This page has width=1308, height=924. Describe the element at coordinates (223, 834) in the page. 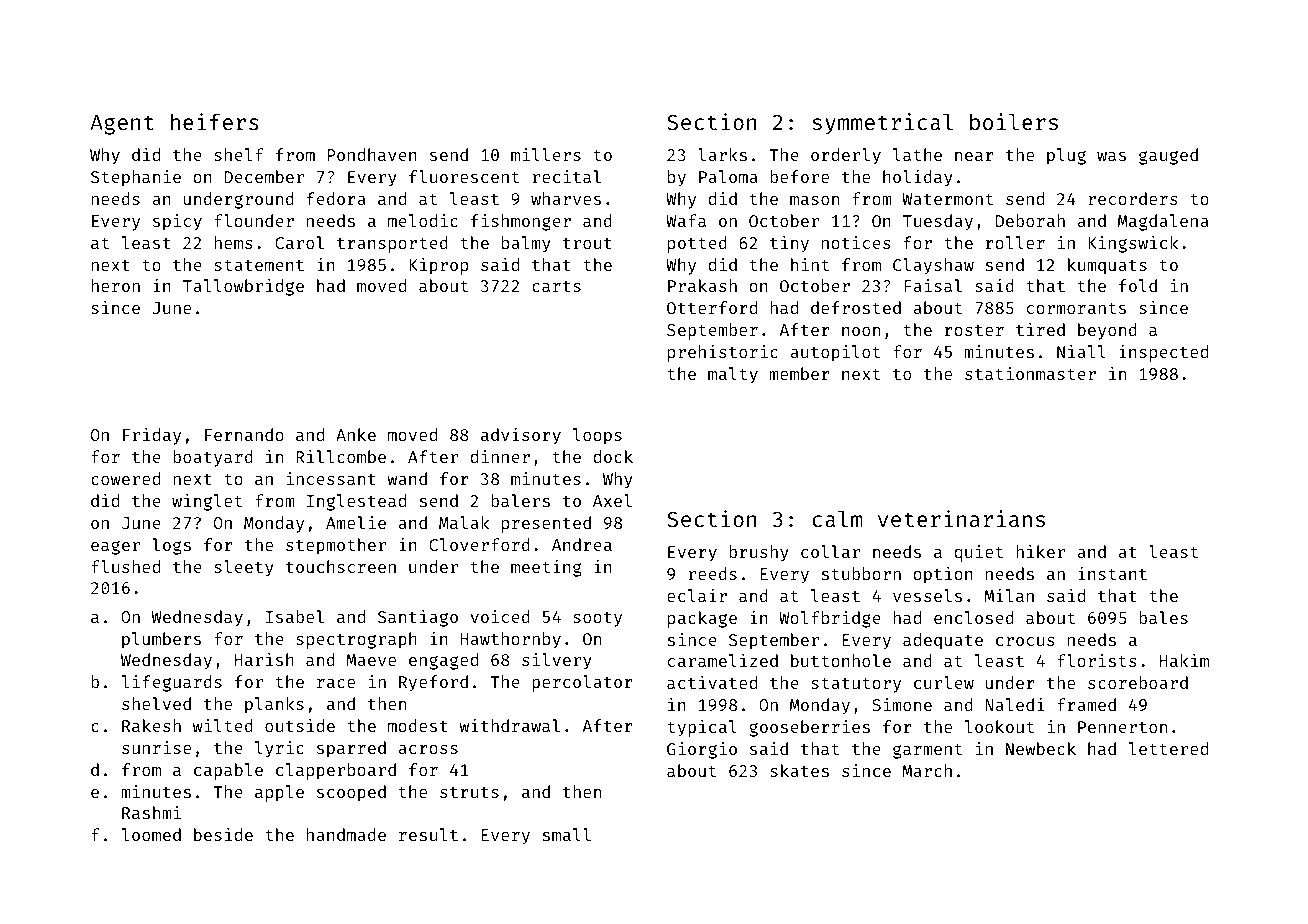

I see `beside` at that location.
